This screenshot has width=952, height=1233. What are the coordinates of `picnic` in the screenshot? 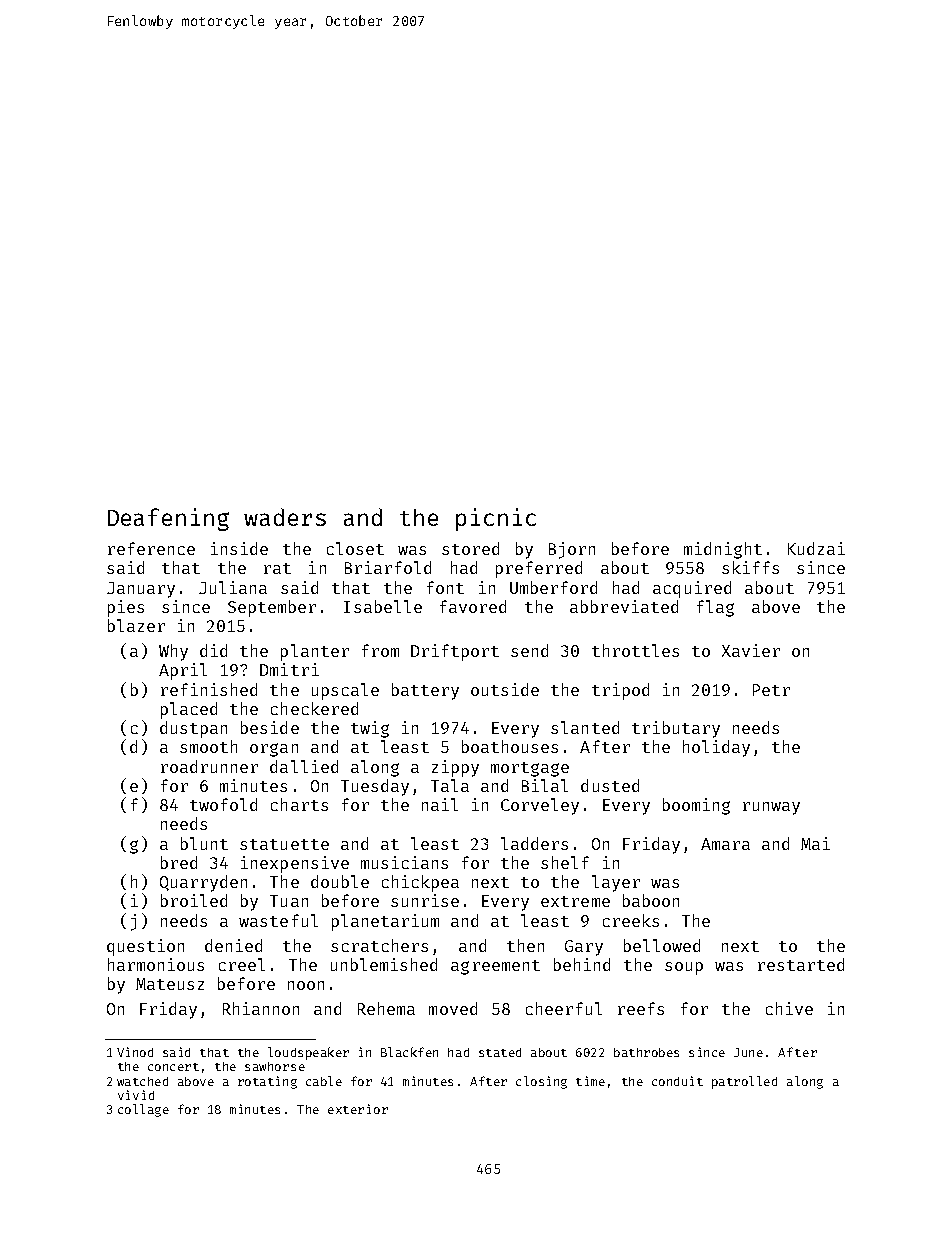 It's located at (496, 519).
